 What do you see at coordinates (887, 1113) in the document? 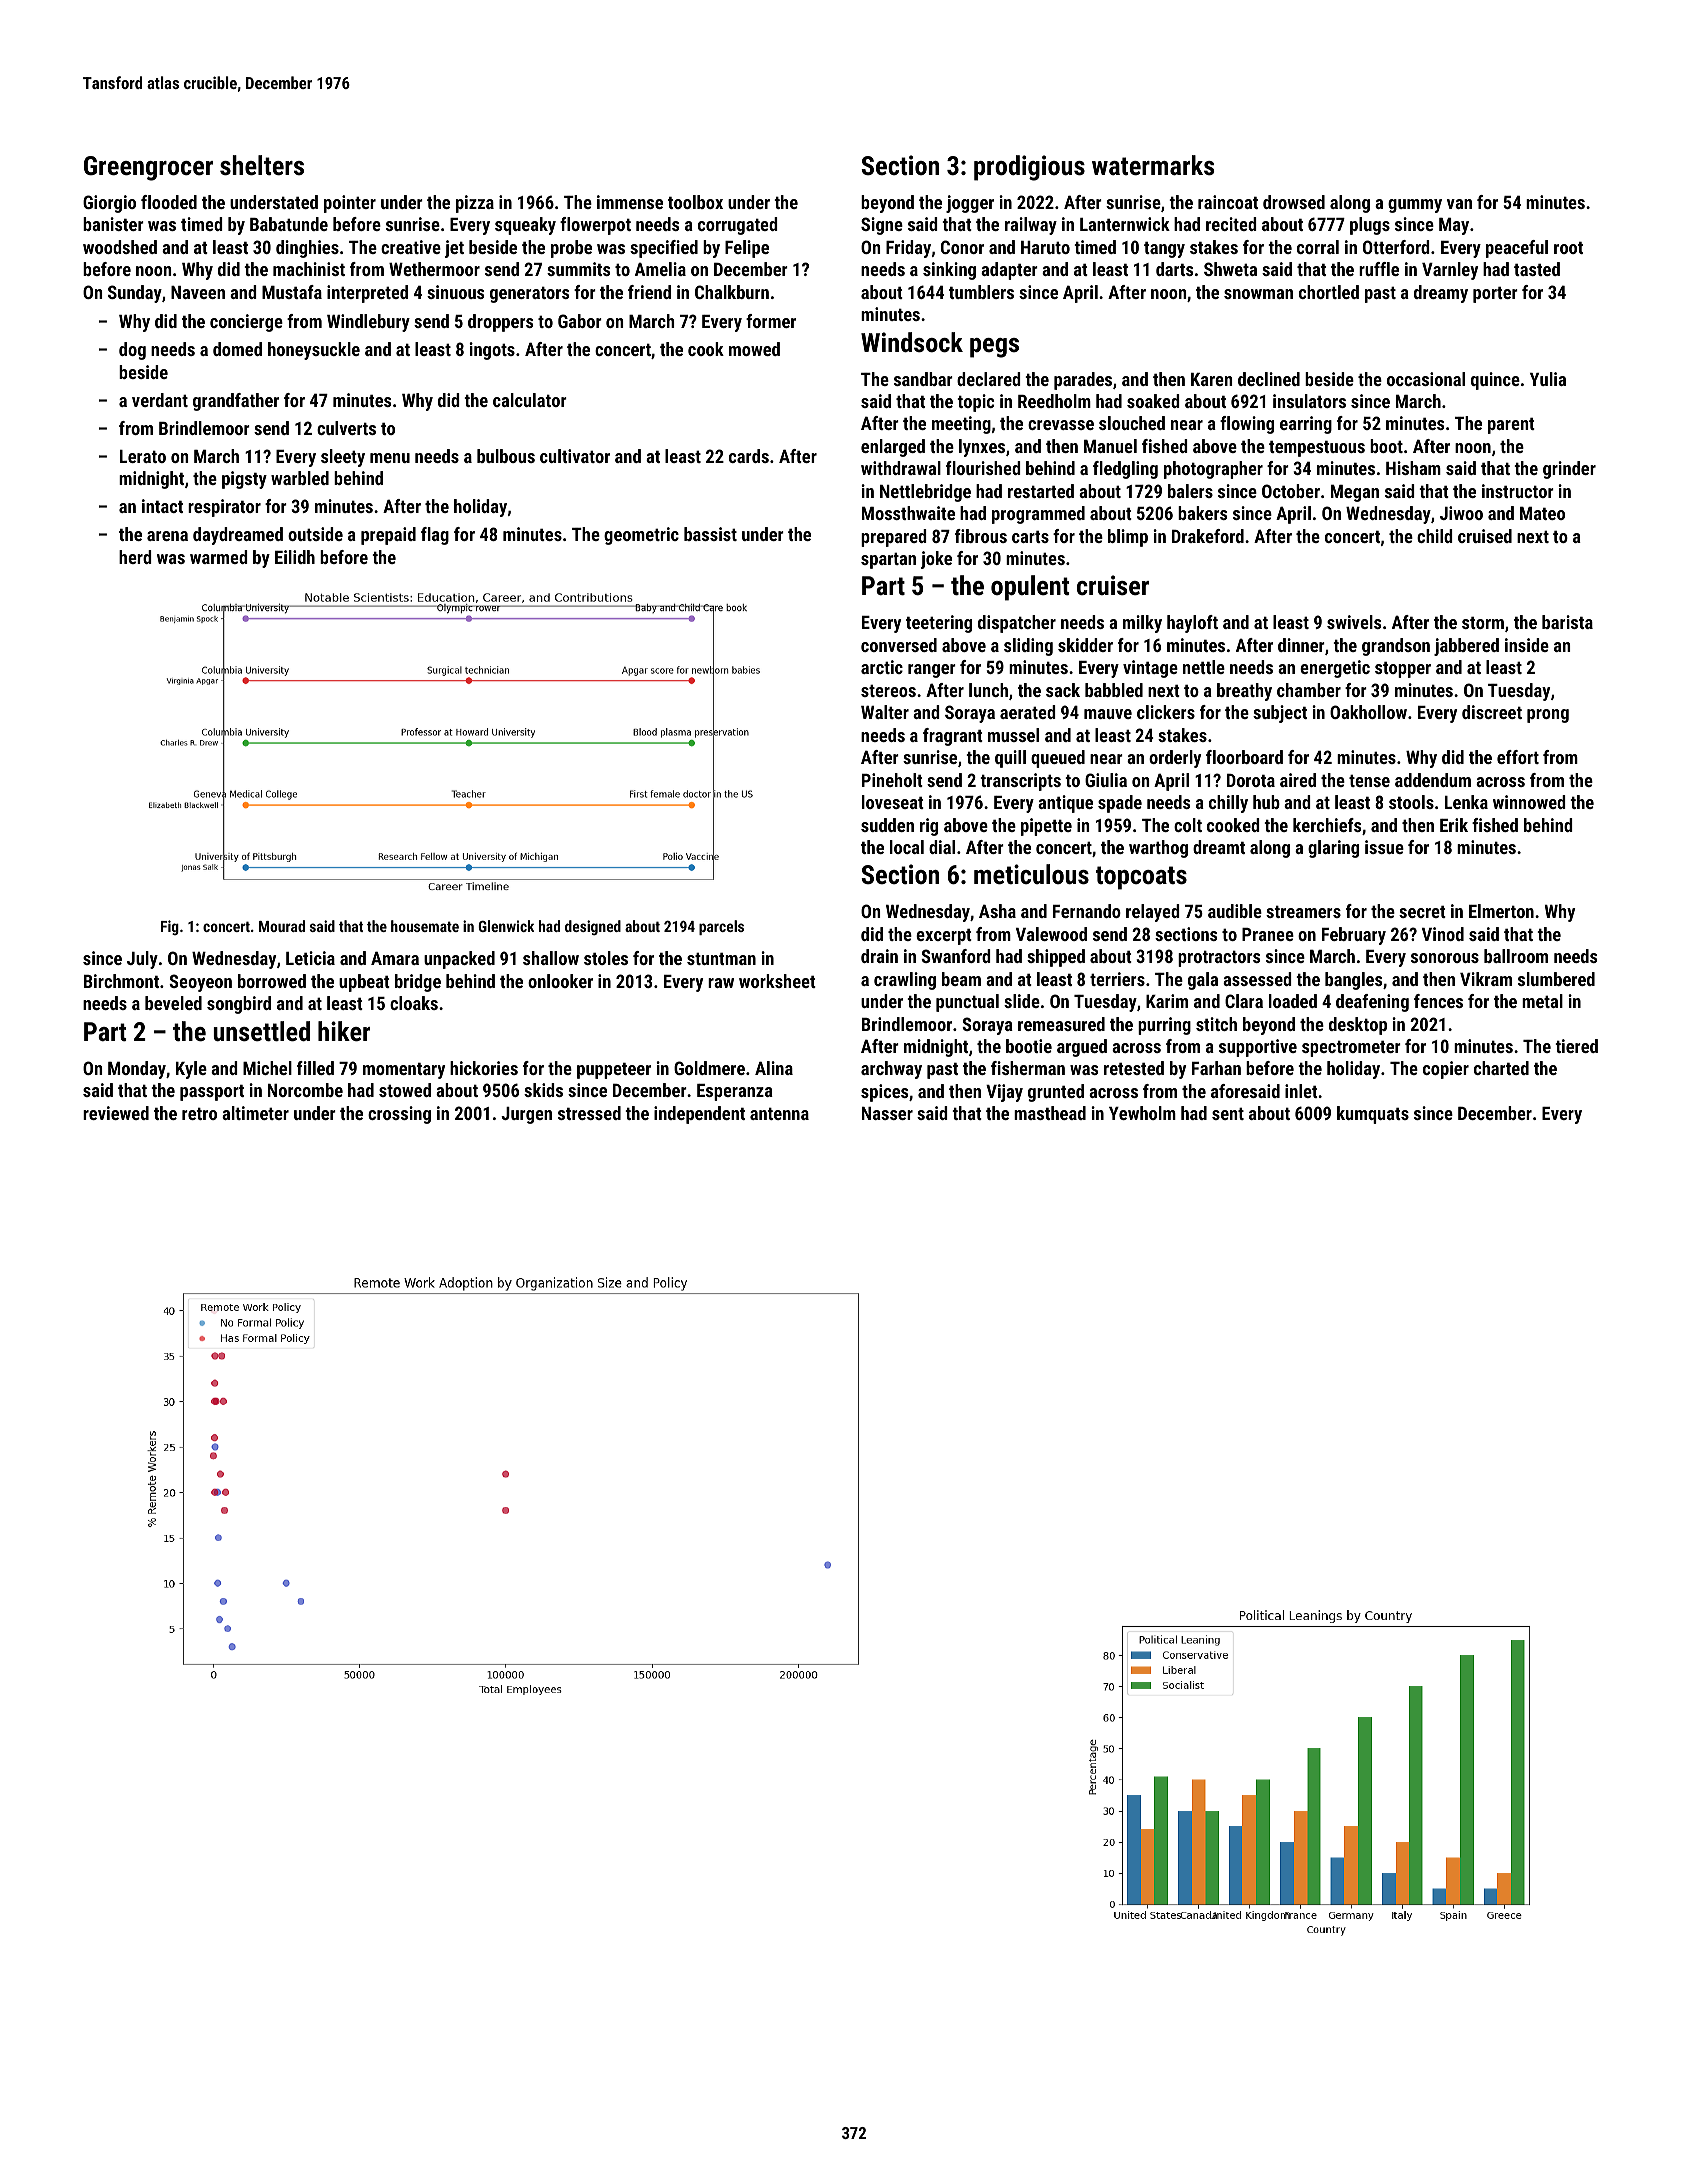
I see `Nasser` at bounding box center [887, 1113].
